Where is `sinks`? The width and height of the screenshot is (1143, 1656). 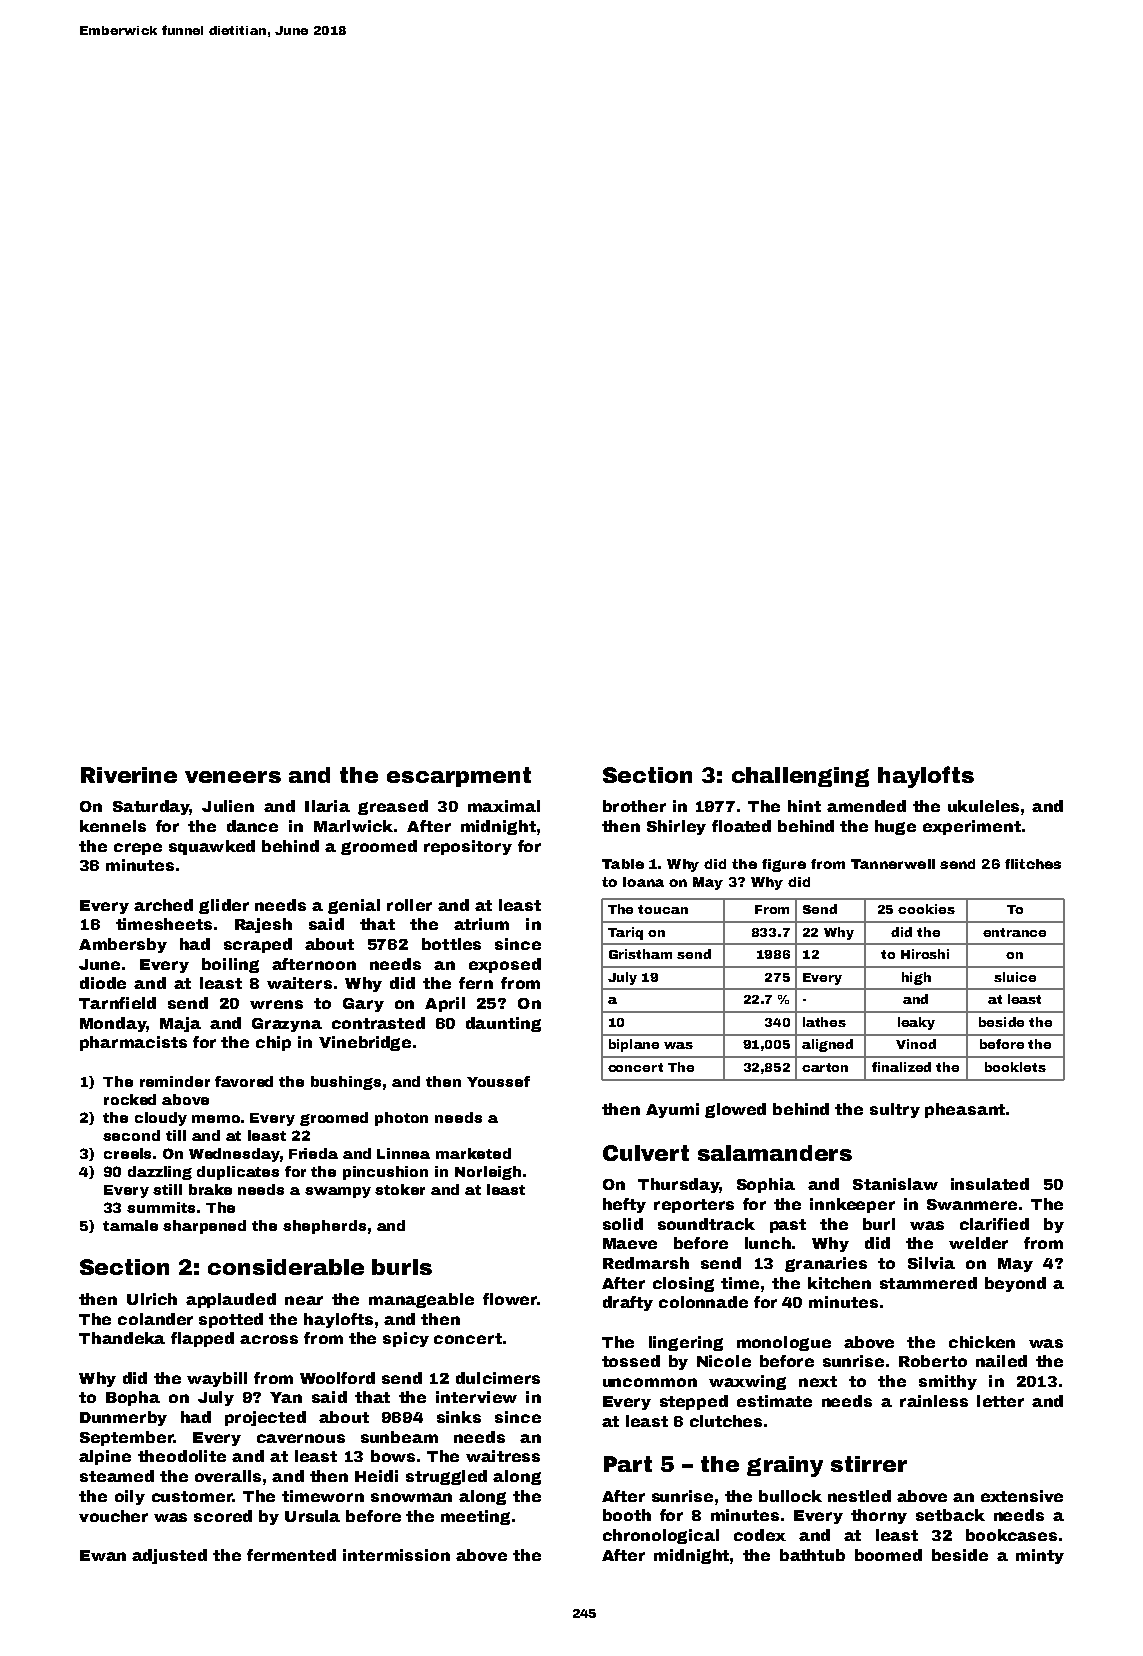
sinks is located at coordinates (459, 1417).
